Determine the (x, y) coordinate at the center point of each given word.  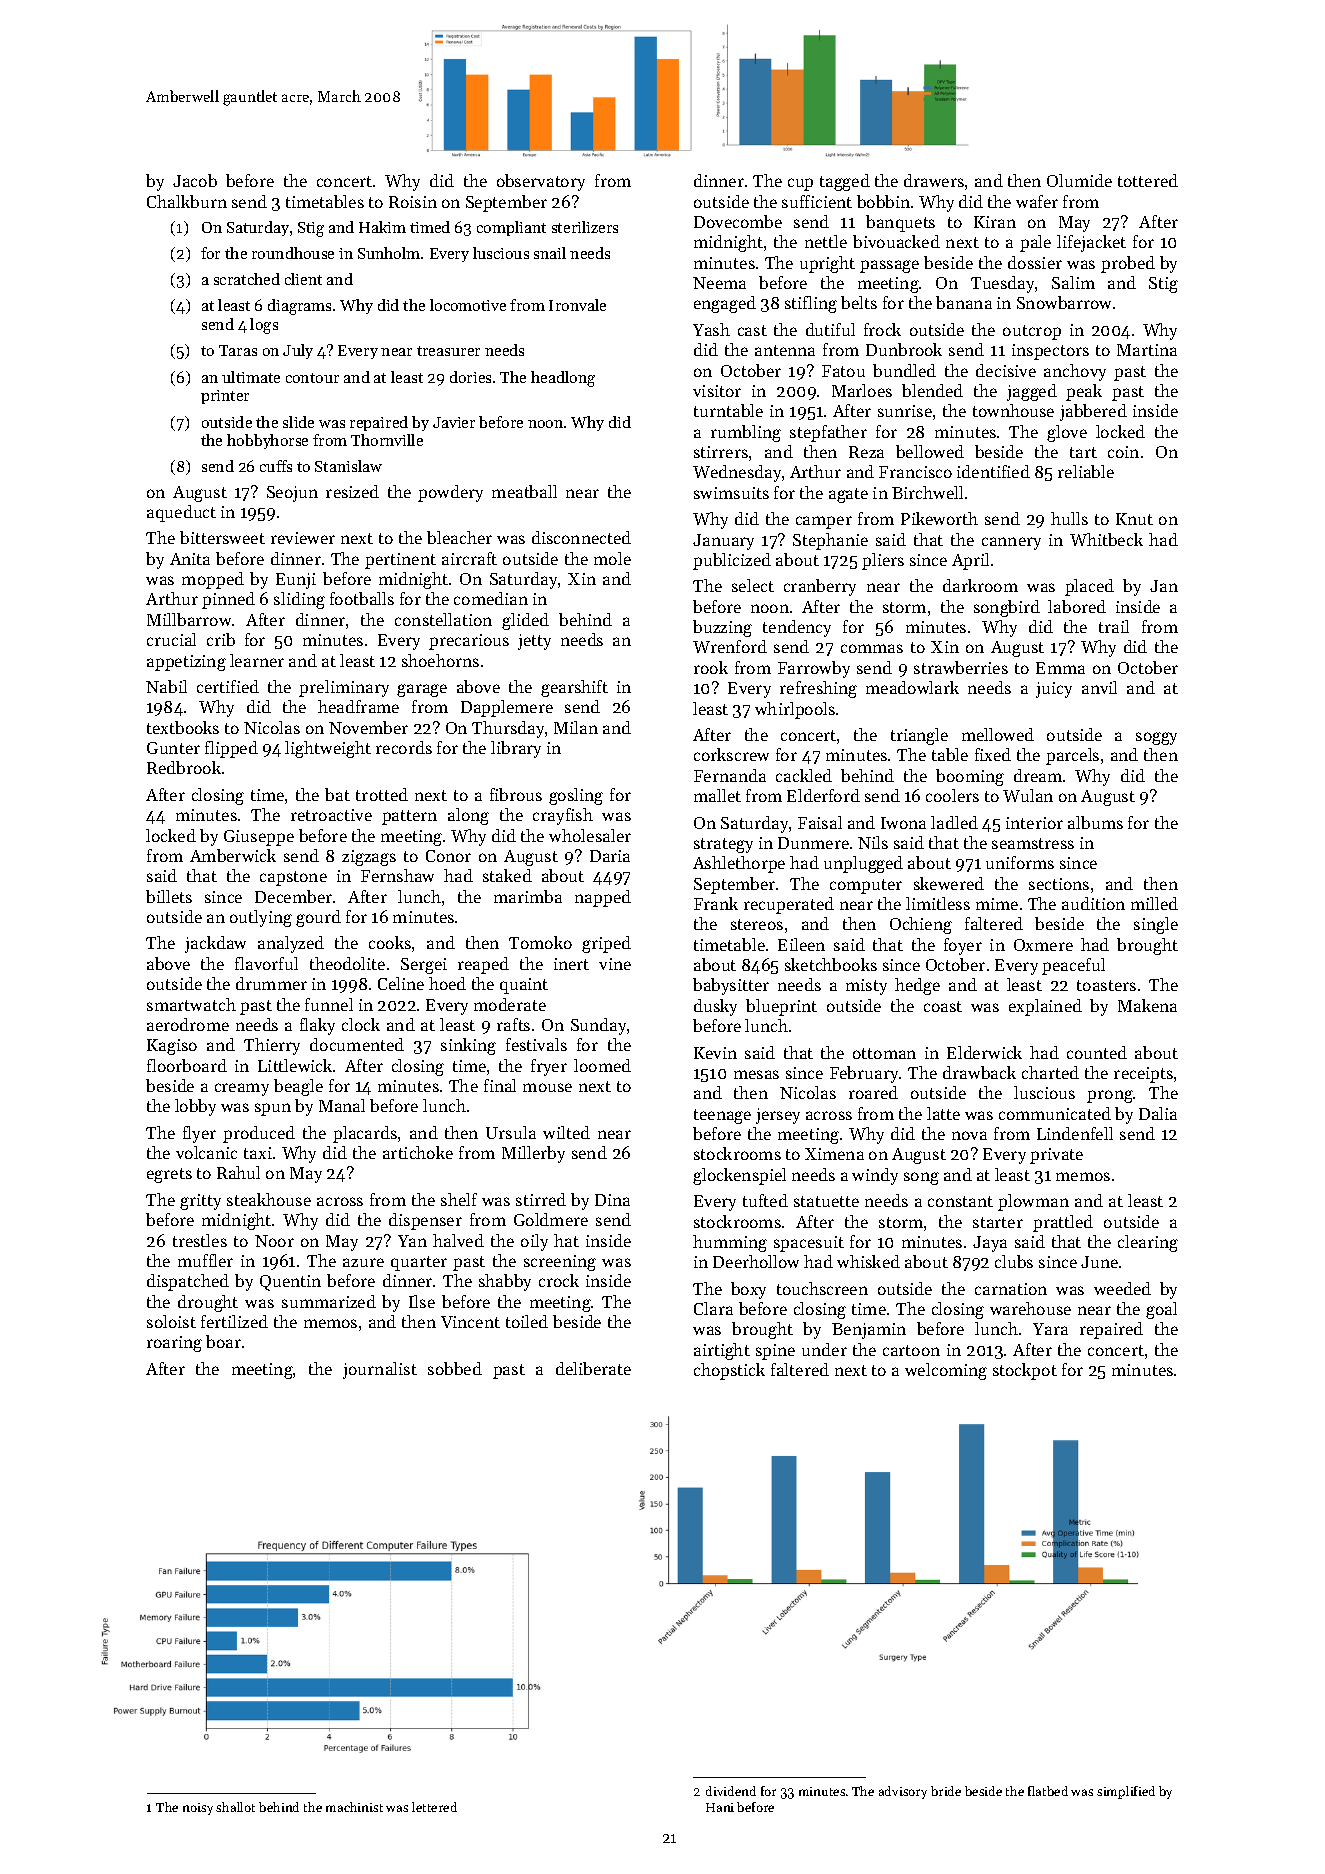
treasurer (448, 351)
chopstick (729, 1371)
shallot (235, 1807)
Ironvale (577, 305)
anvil (1099, 687)
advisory (903, 1792)
